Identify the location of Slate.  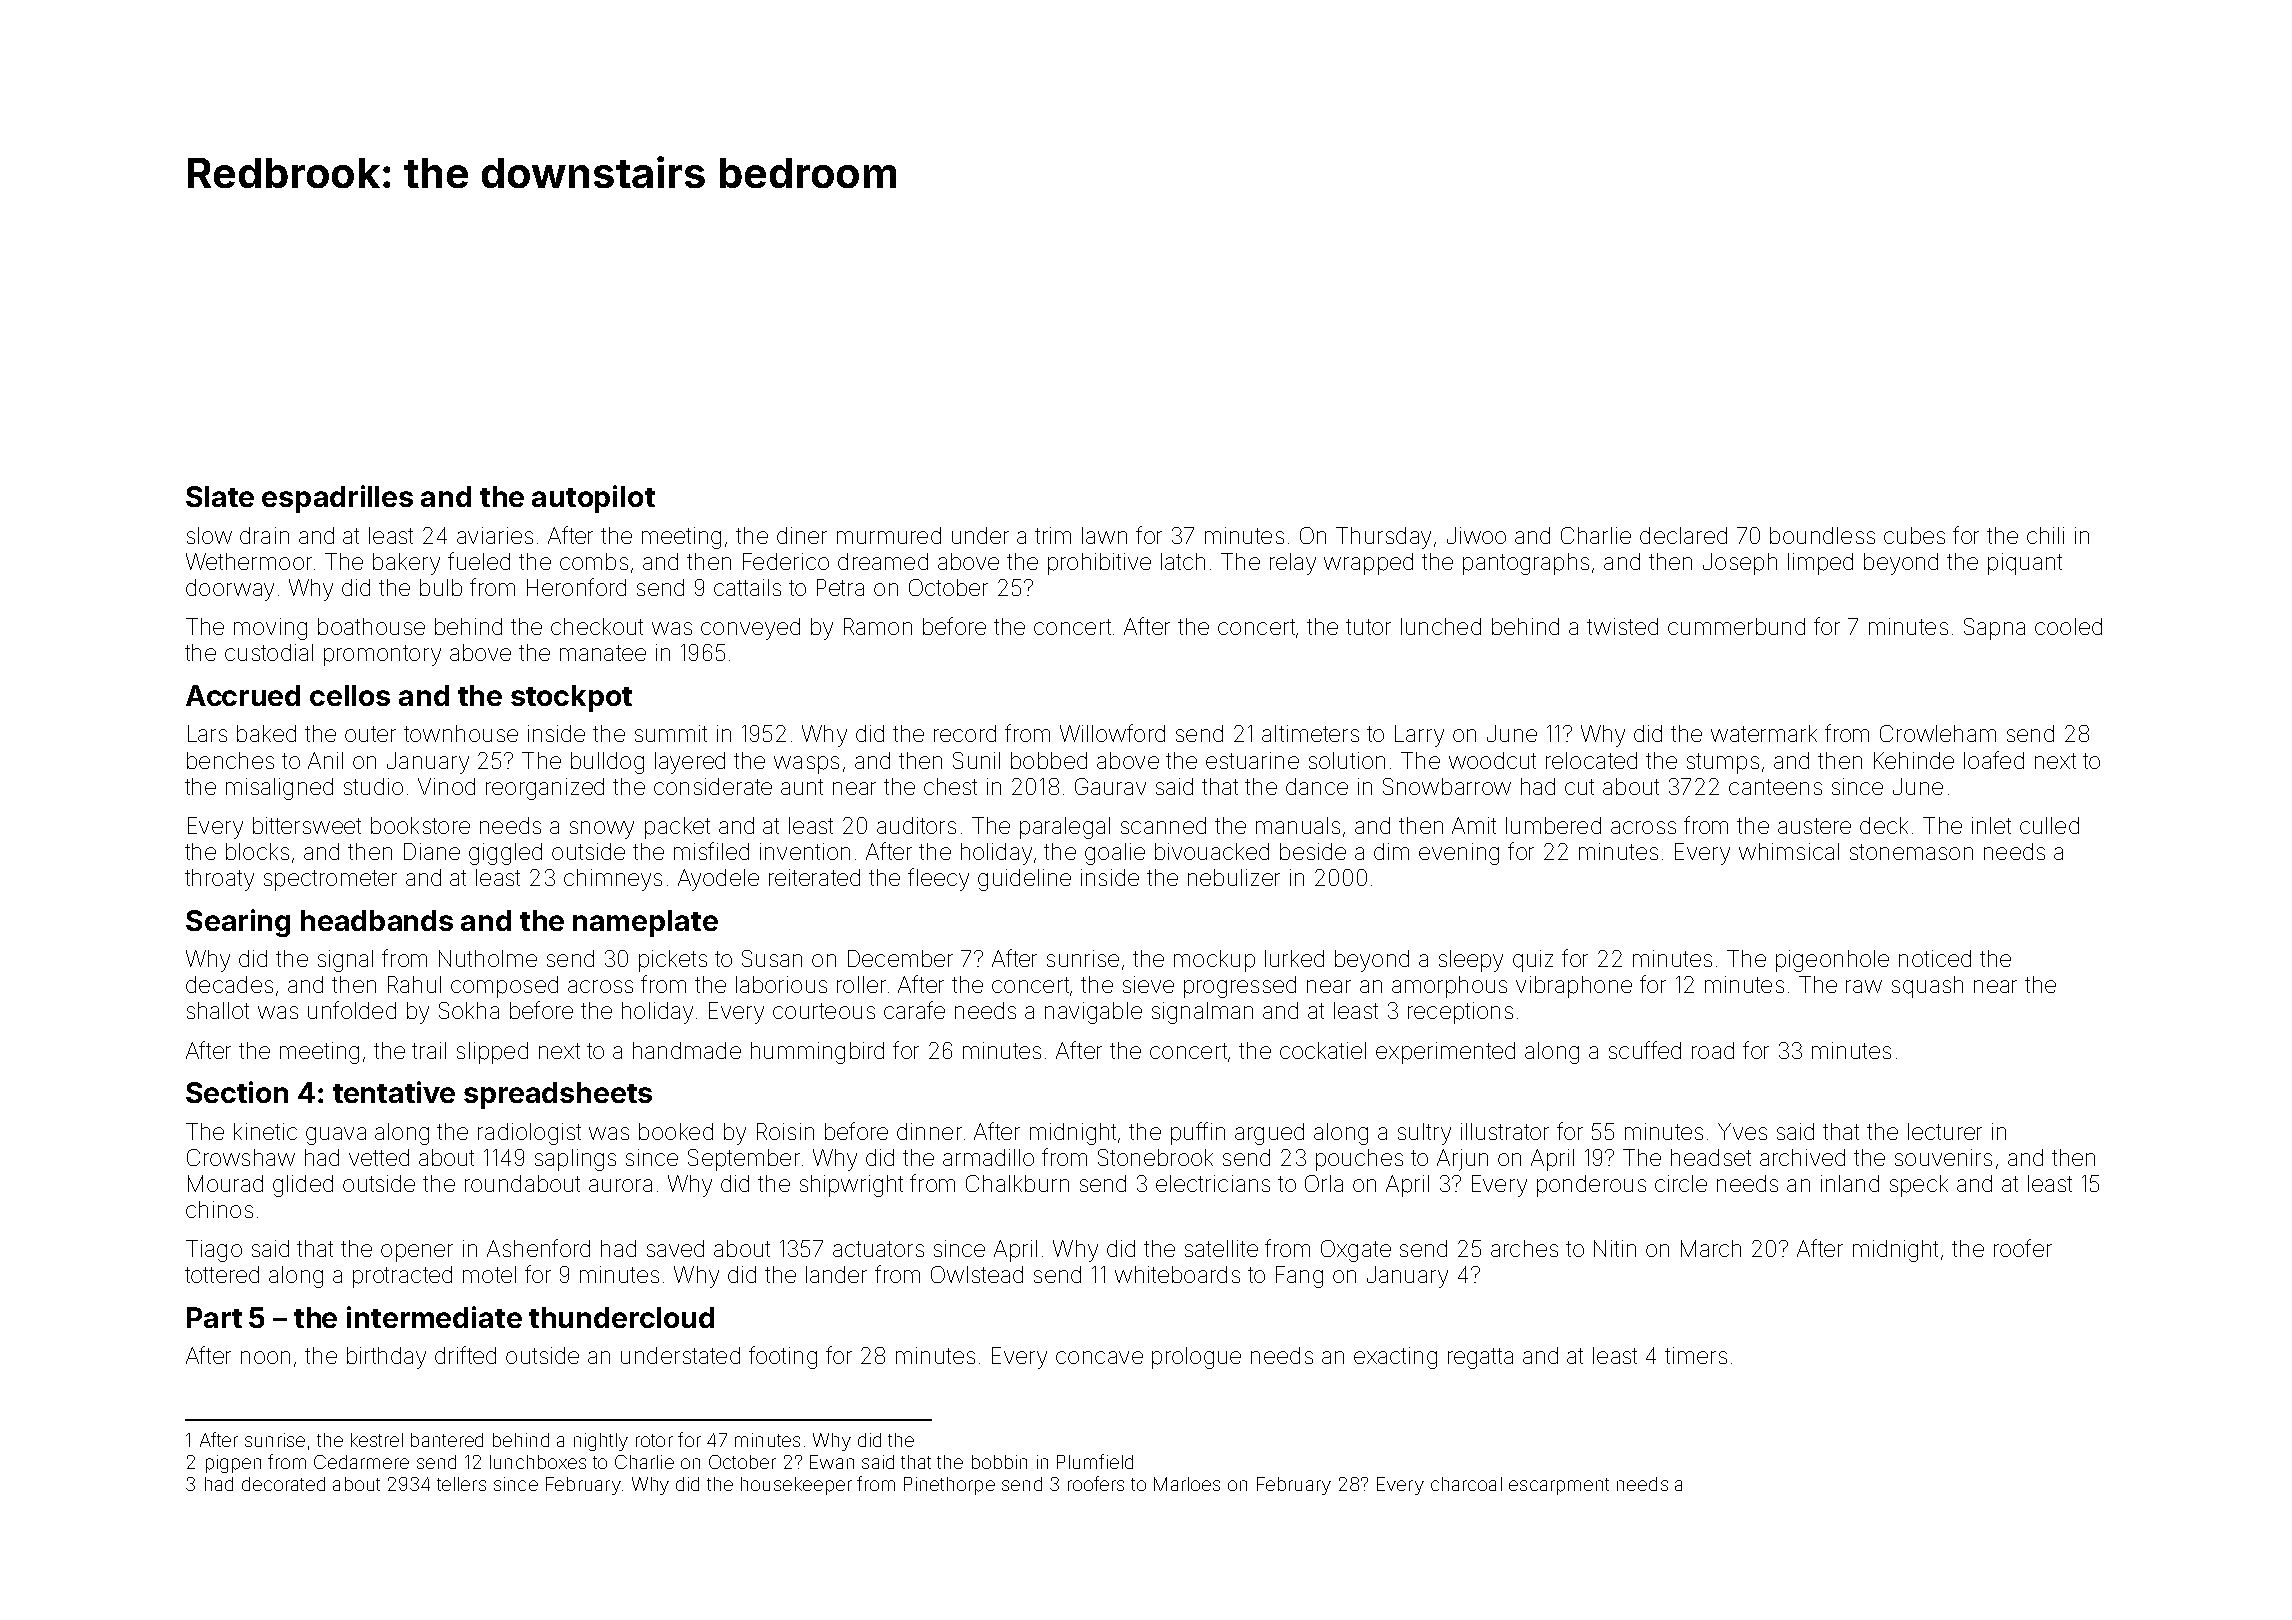
(220, 496).
